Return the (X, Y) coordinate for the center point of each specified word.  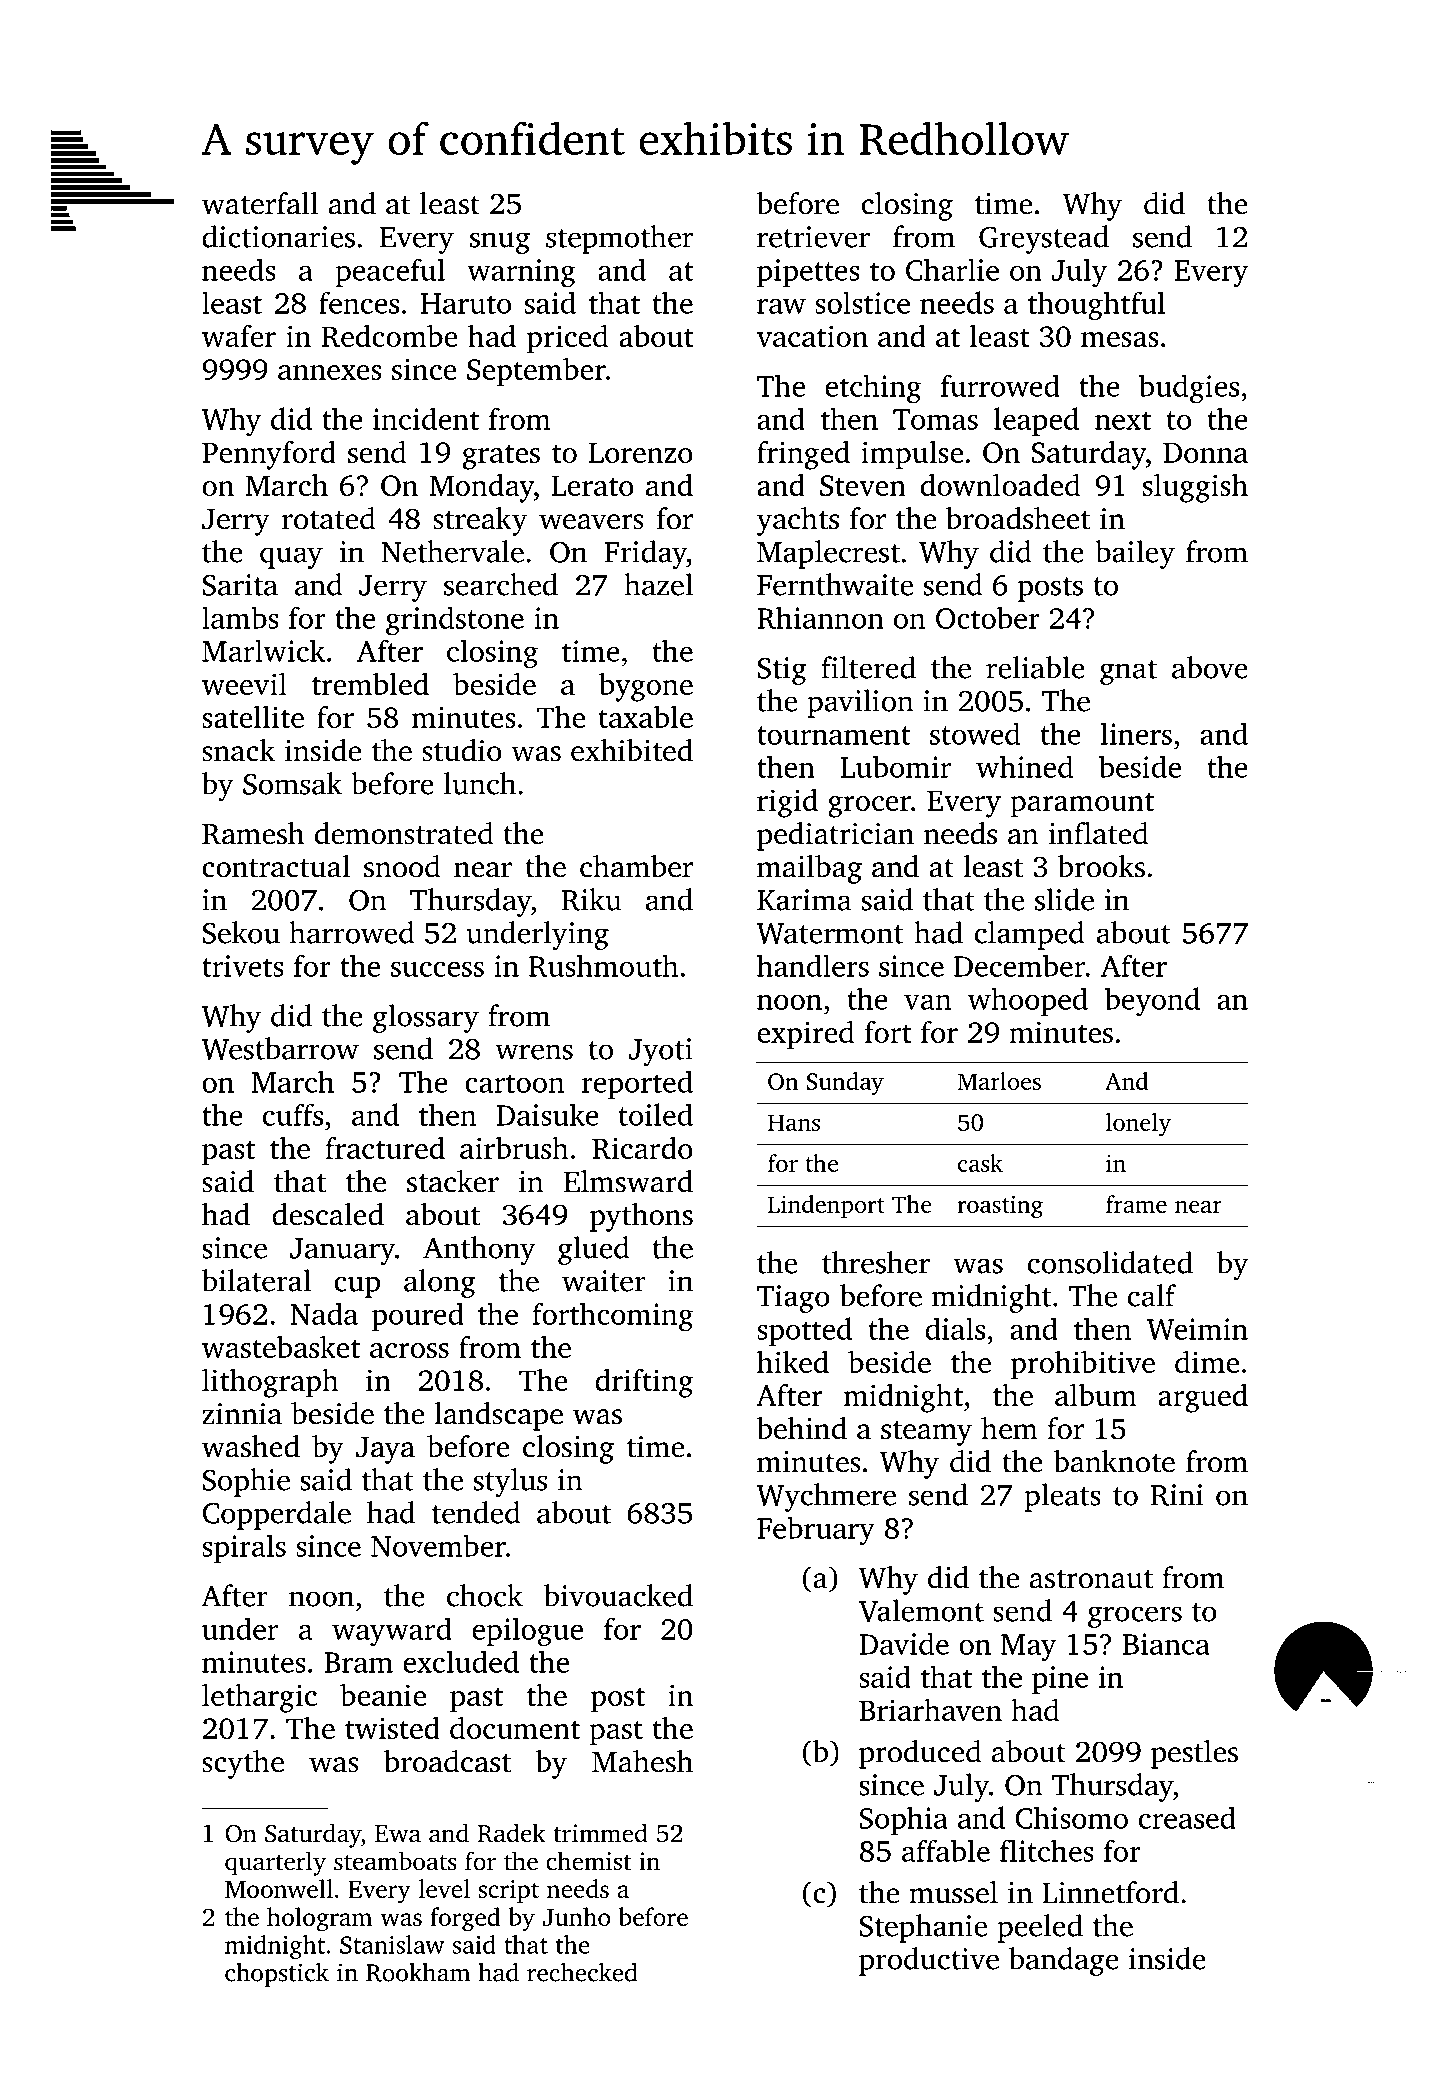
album (1096, 1395)
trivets (243, 966)
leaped (1036, 421)
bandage (1064, 1961)
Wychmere (826, 1497)
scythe (243, 1764)
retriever (813, 237)
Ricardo (642, 1148)
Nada (324, 1313)
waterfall (260, 203)
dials (955, 1328)
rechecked (582, 1972)
